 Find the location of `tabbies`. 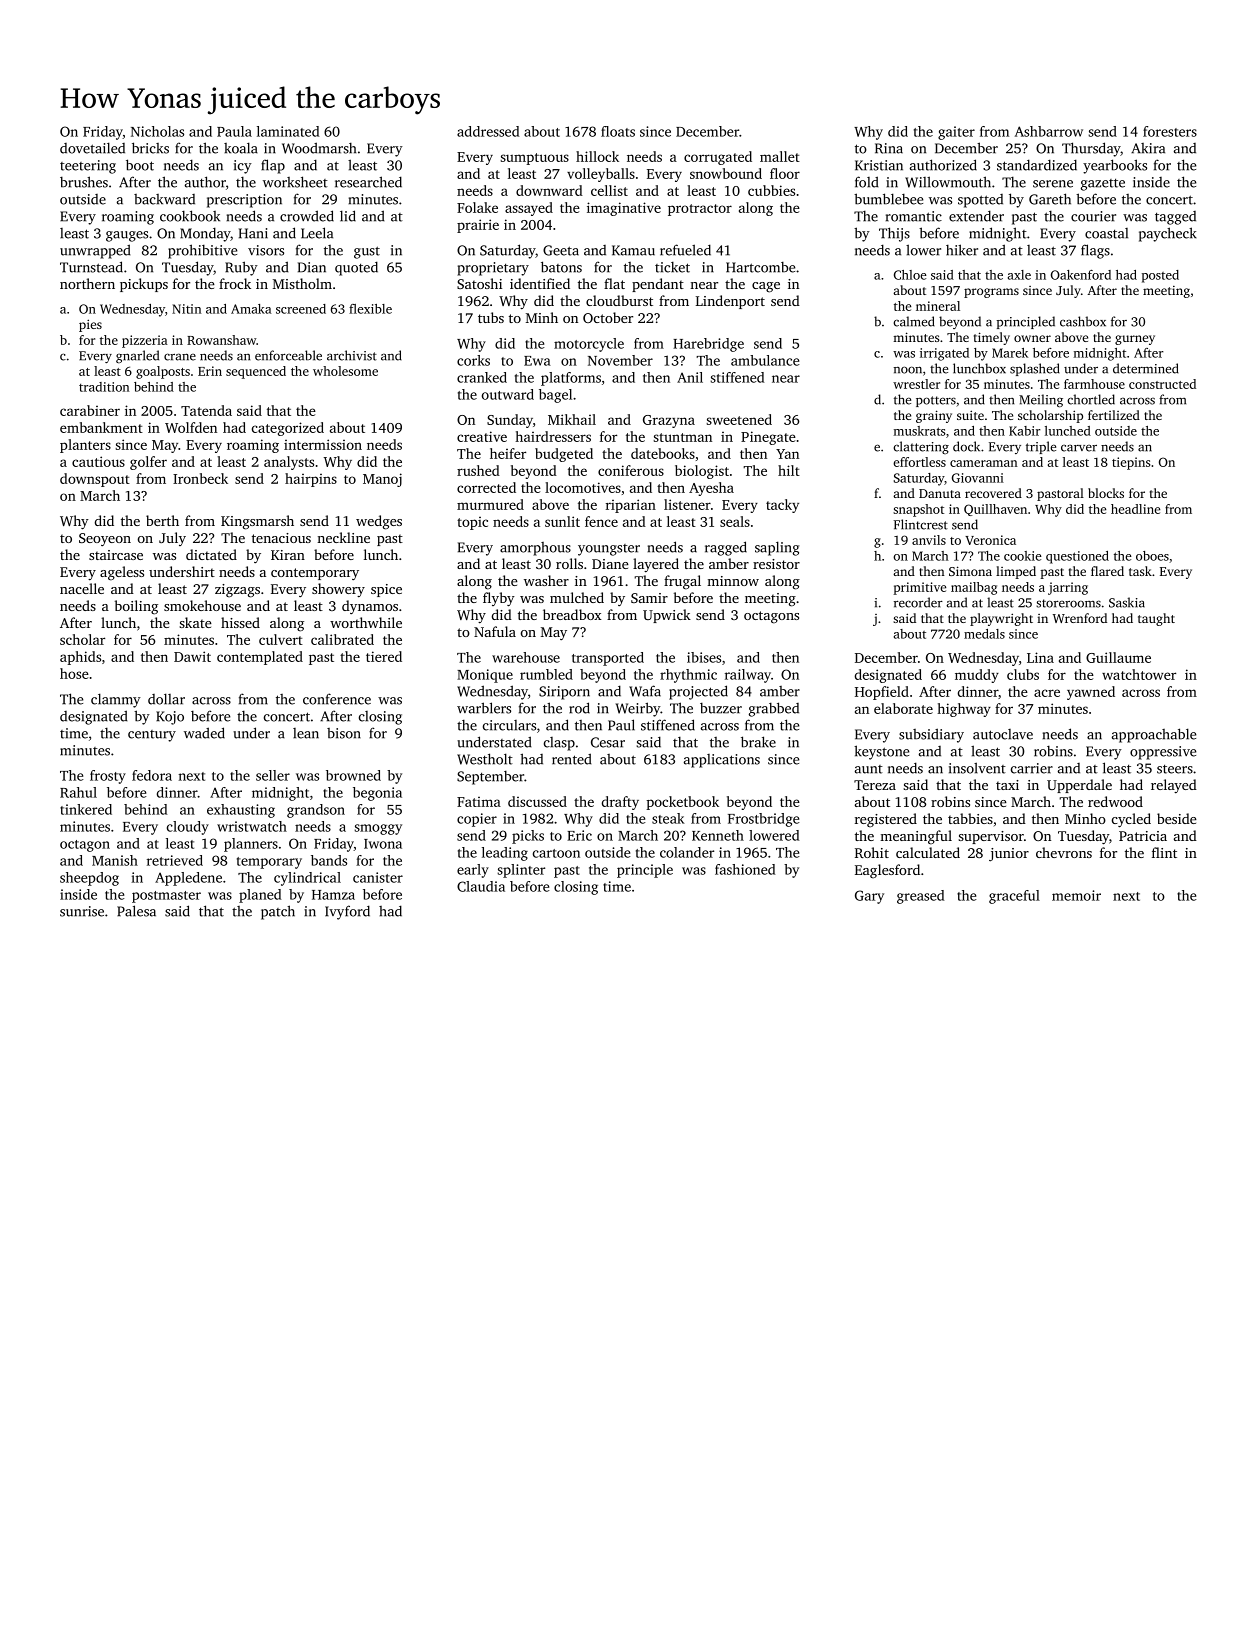

tabbies is located at coordinates (970, 818).
